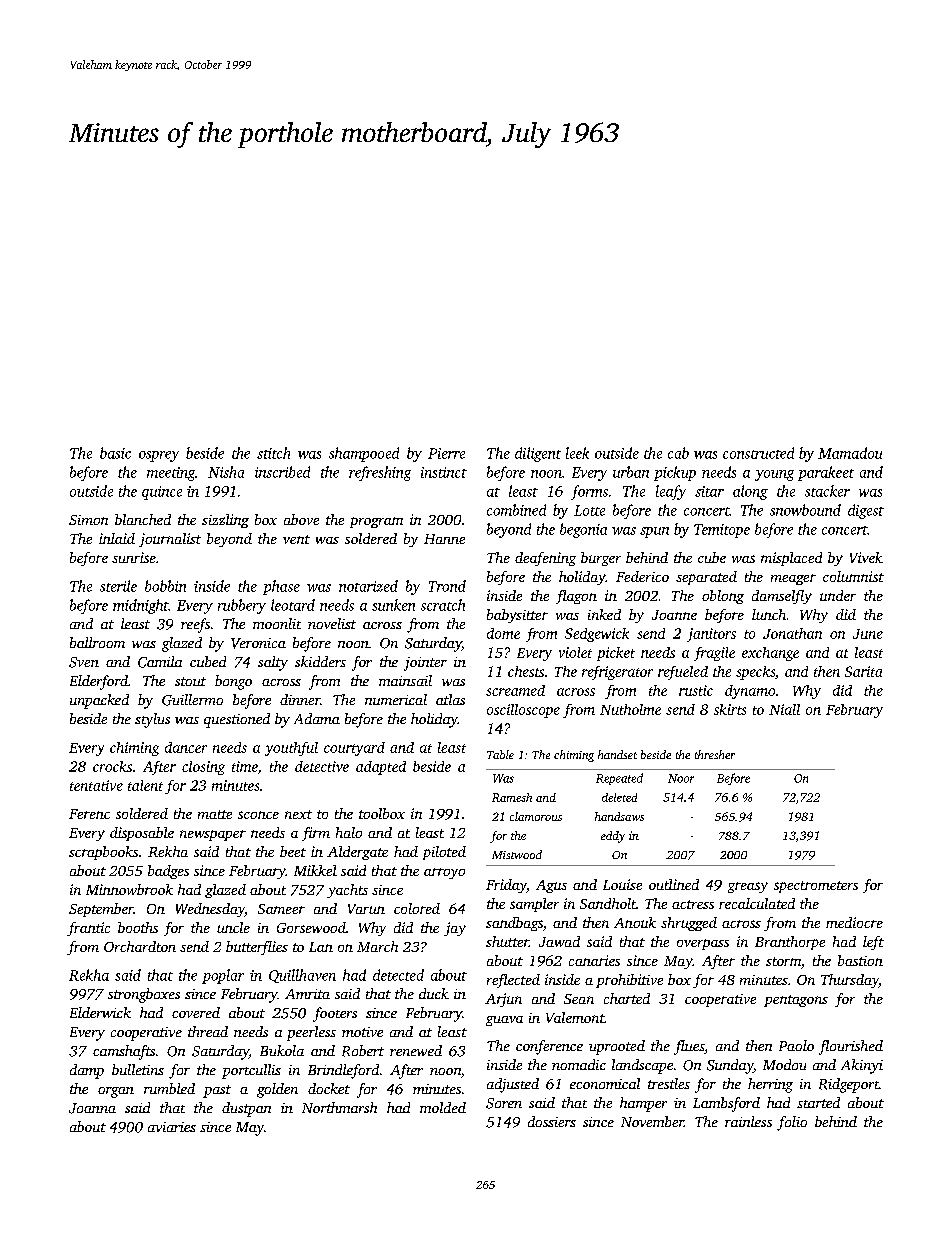 Image resolution: width=952 pixels, height=1233 pixels. I want to click on cab, so click(678, 453).
